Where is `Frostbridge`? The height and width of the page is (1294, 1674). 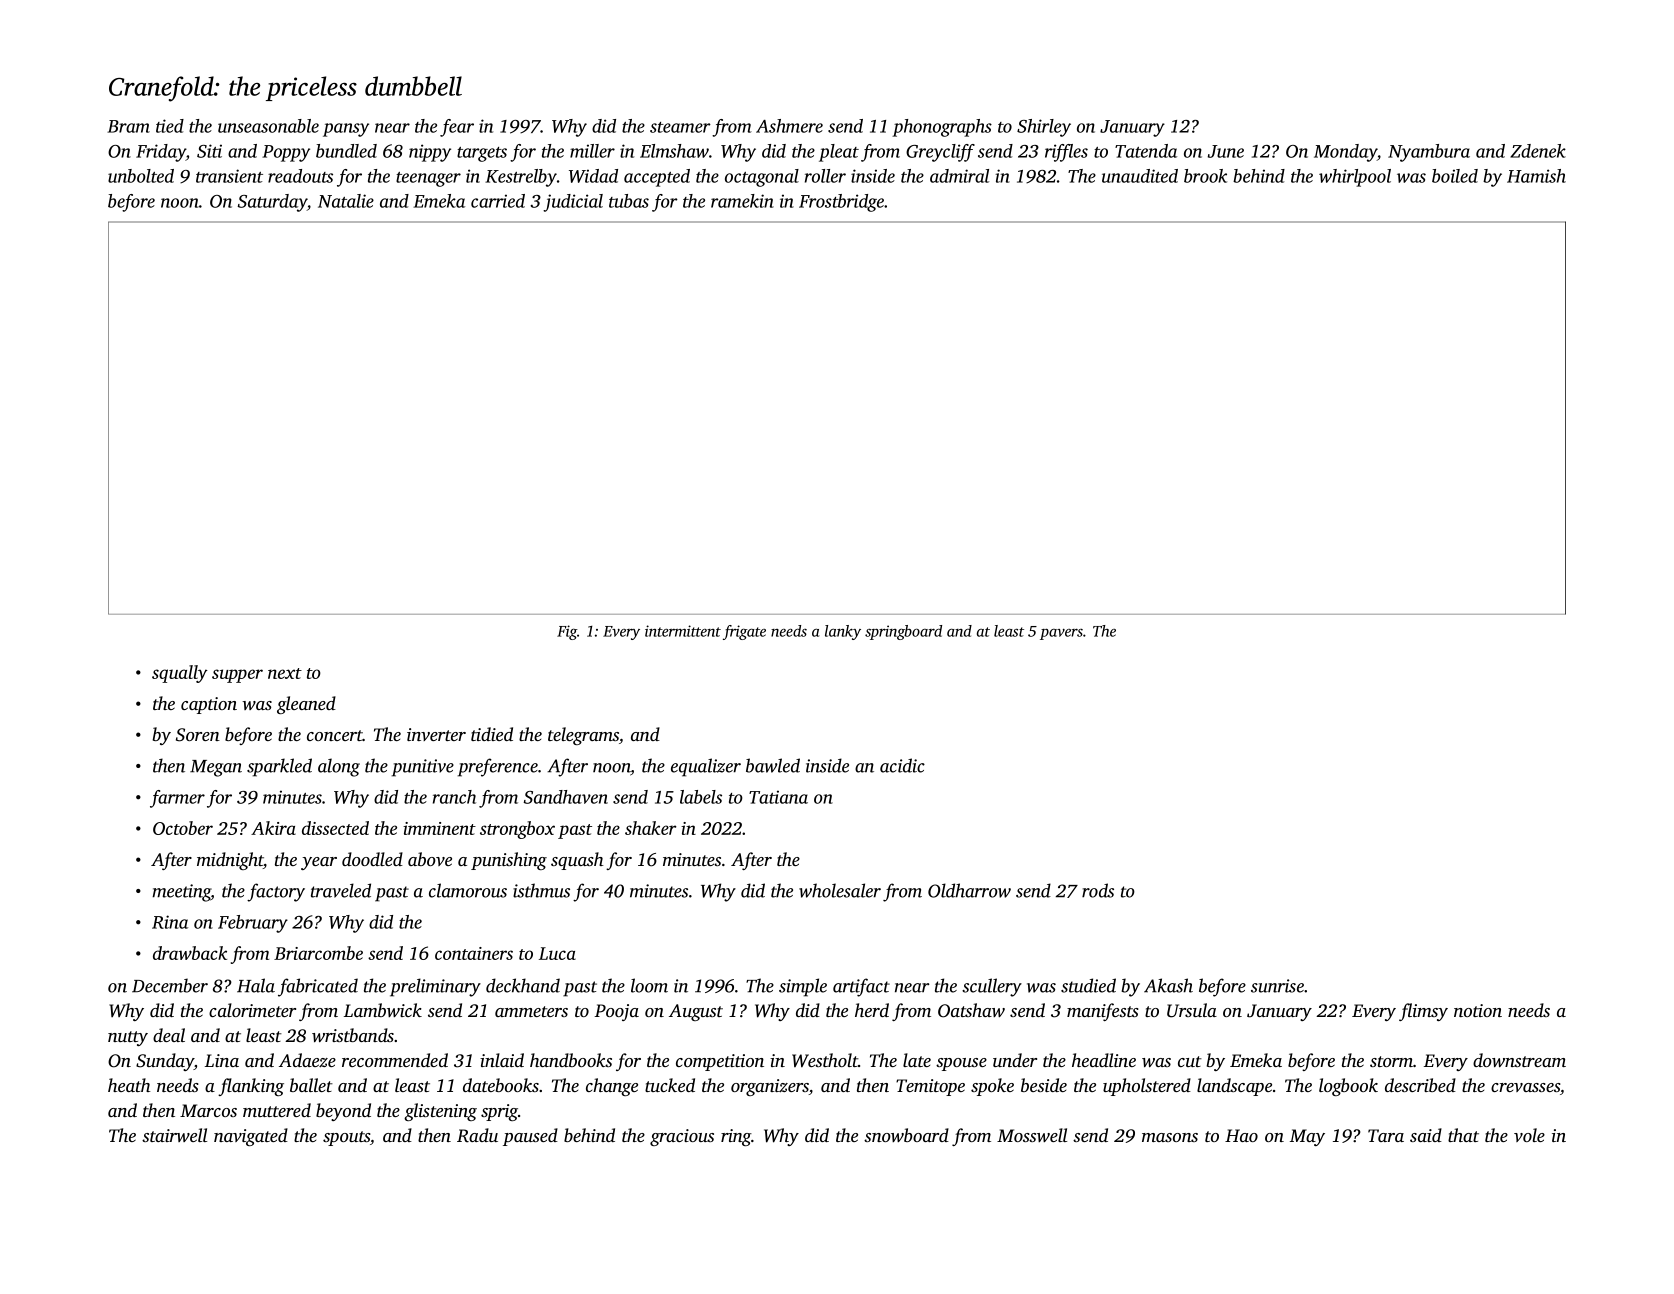 Frostbridge is located at coordinates (841, 203).
